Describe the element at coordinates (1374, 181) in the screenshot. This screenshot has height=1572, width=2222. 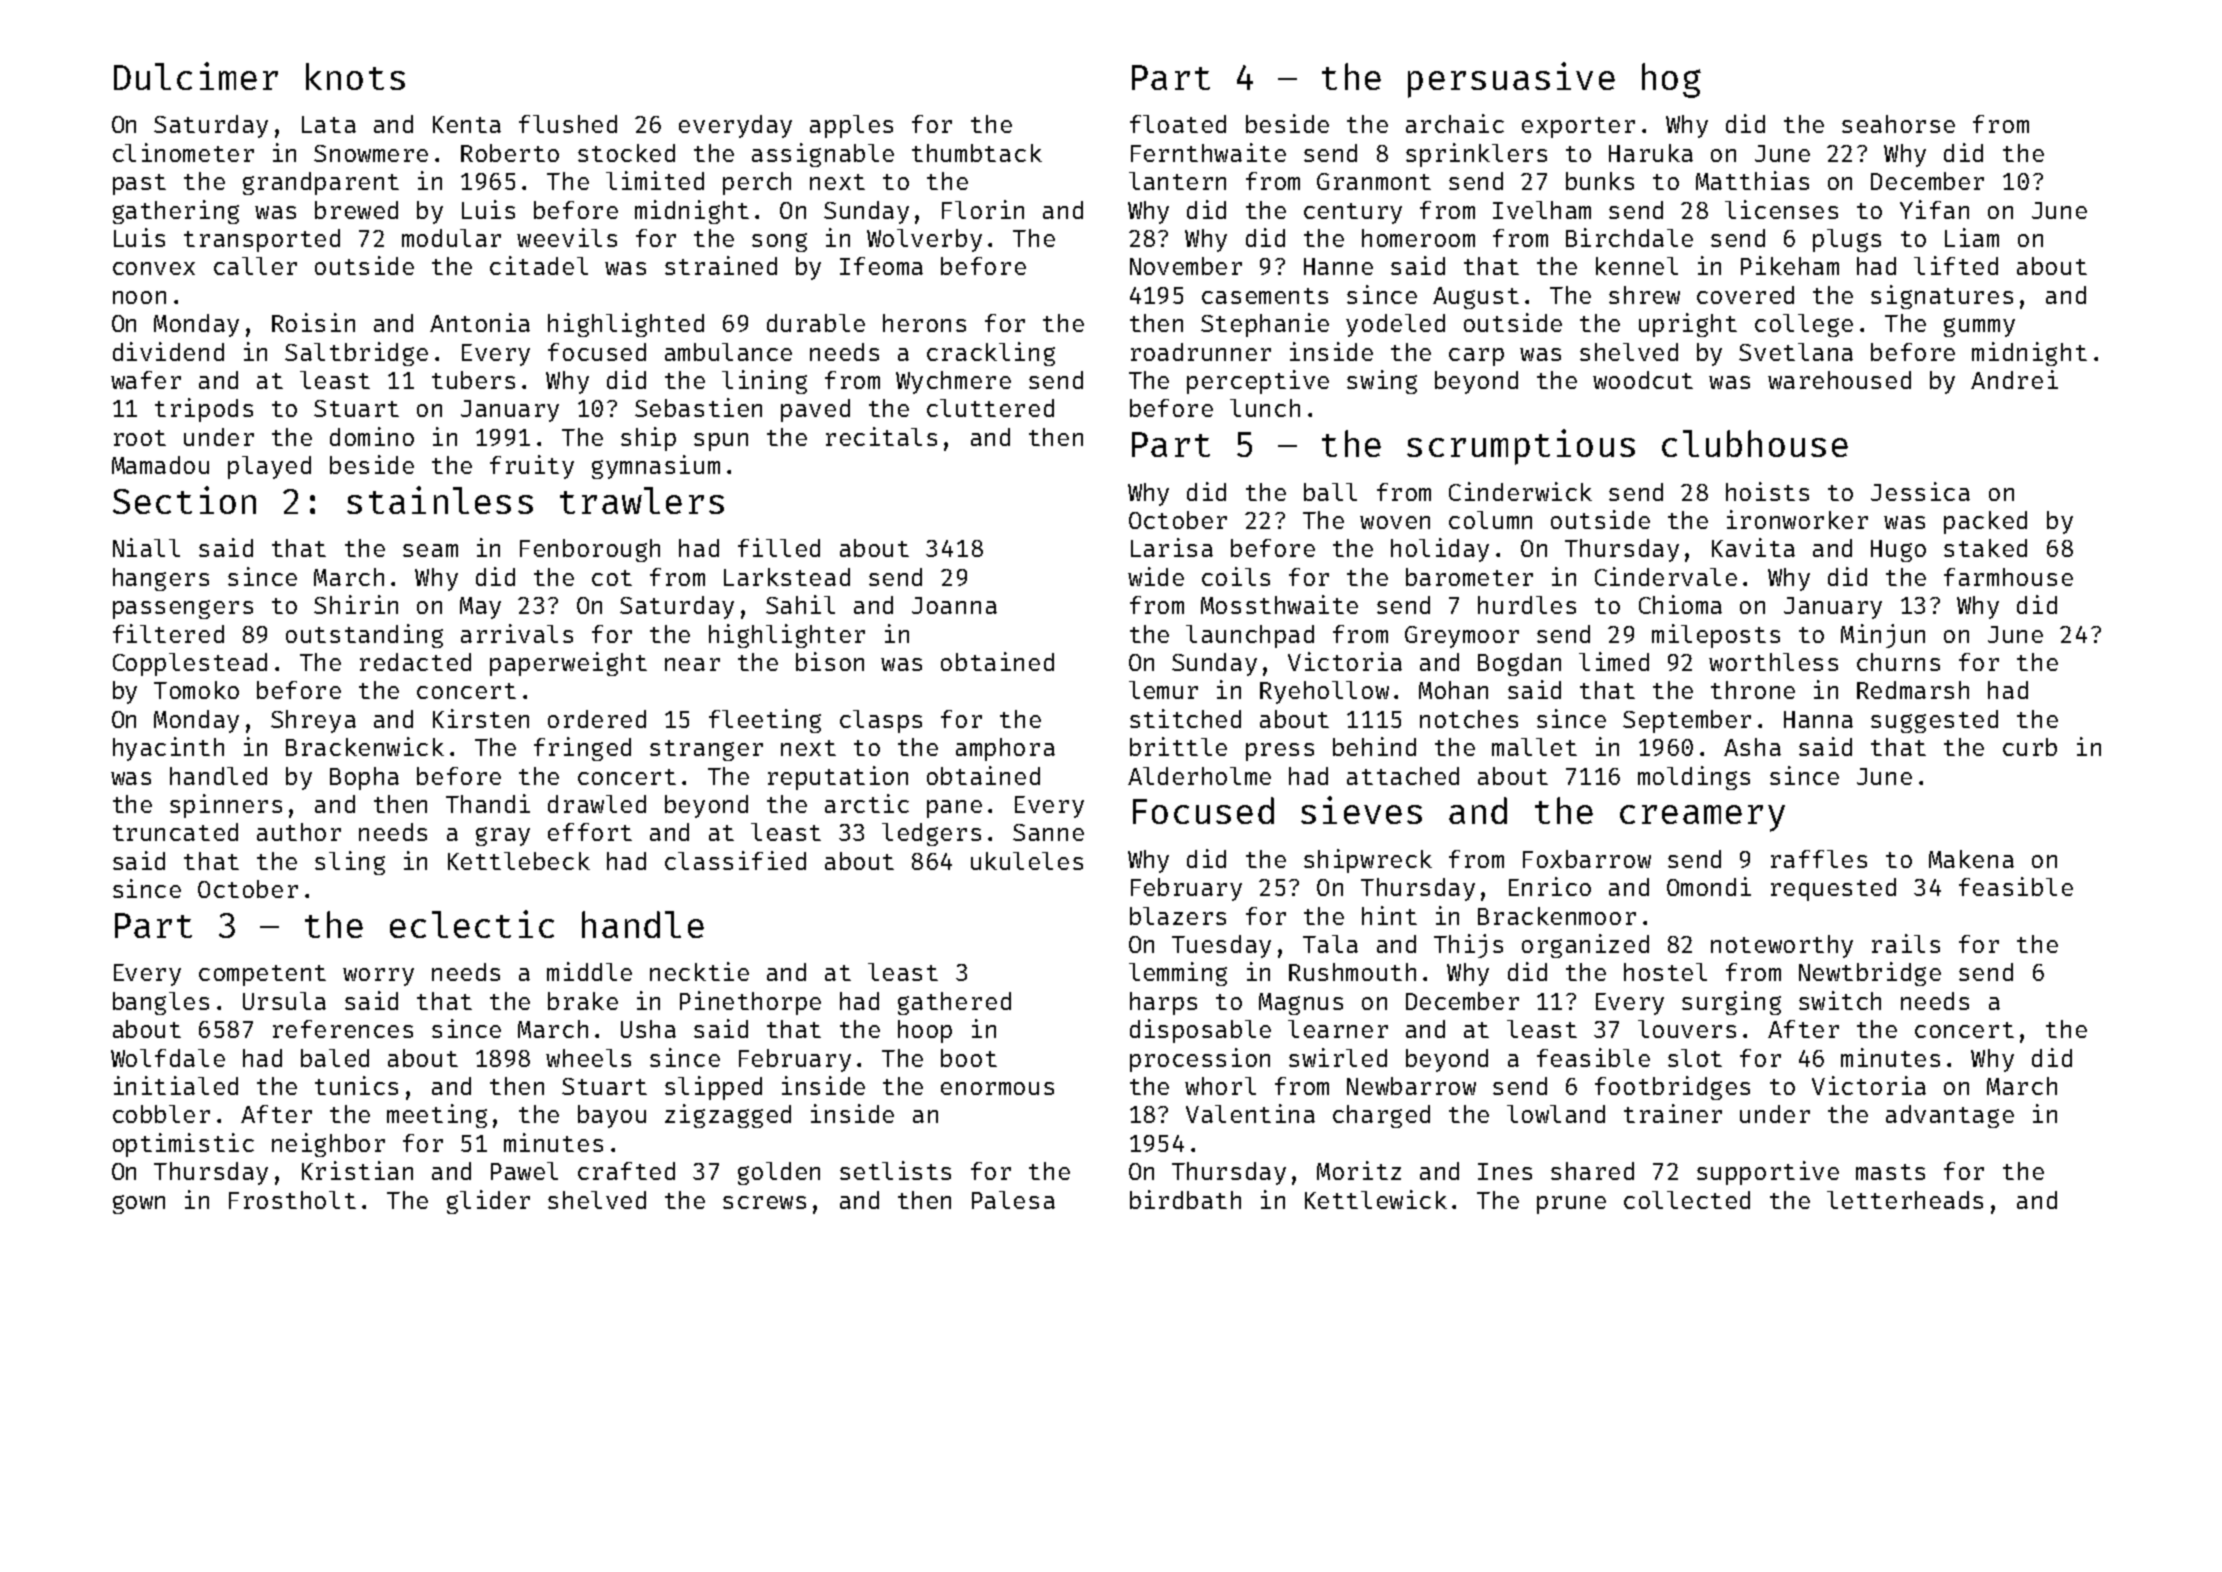
I see `Granmont` at that location.
